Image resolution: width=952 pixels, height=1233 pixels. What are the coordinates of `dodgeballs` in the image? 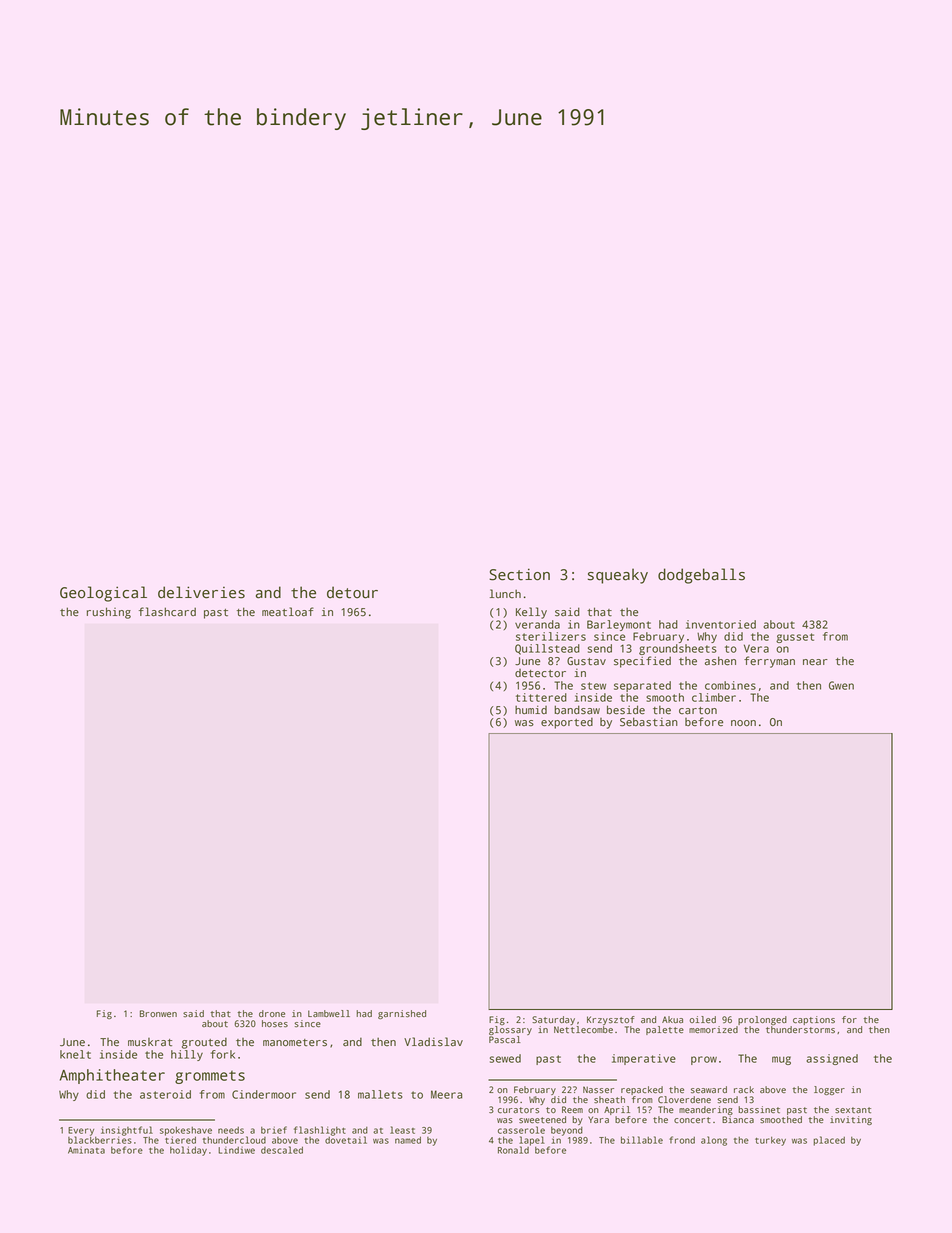 It's located at (701, 576).
